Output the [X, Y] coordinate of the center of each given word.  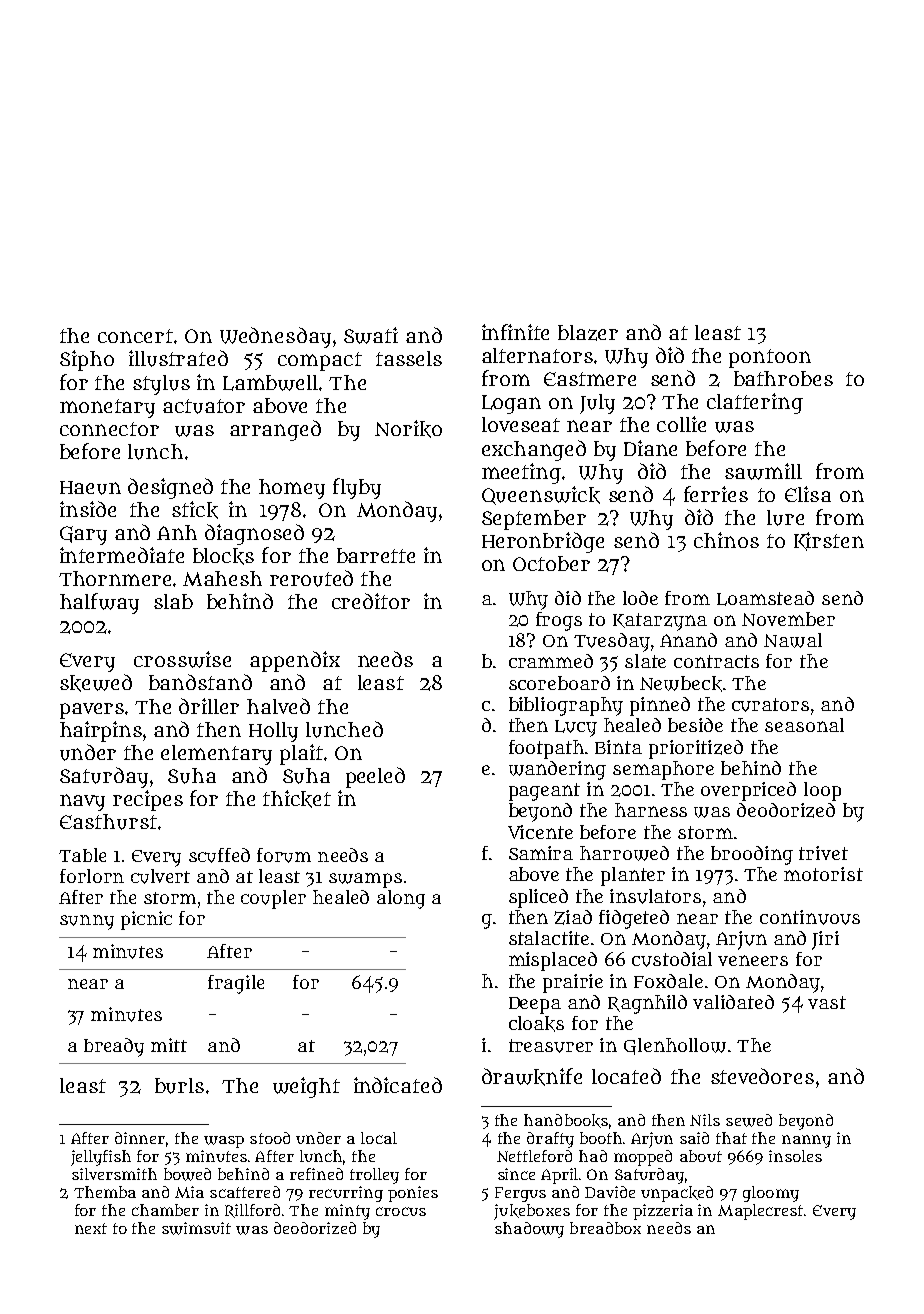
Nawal [793, 640]
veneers [753, 960]
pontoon [770, 358]
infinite [515, 332]
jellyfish [101, 1158]
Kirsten [829, 541]
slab [173, 601]
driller [209, 706]
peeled [375, 777]
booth [601, 1138]
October [551, 563]
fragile [236, 984]
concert [135, 336]
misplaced [553, 961]
